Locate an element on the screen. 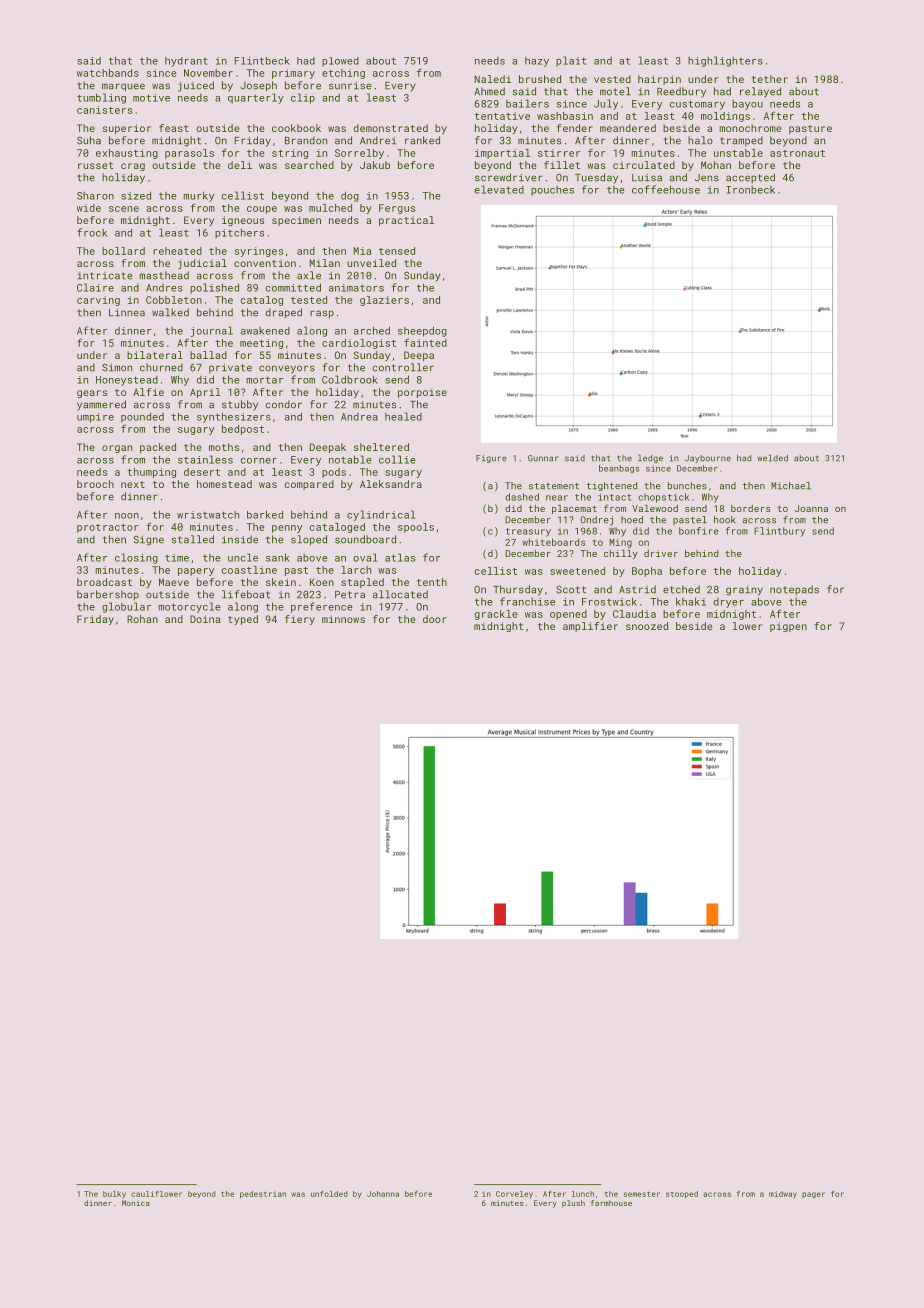 The image size is (924, 1308). pouches is located at coordinates (552, 191).
